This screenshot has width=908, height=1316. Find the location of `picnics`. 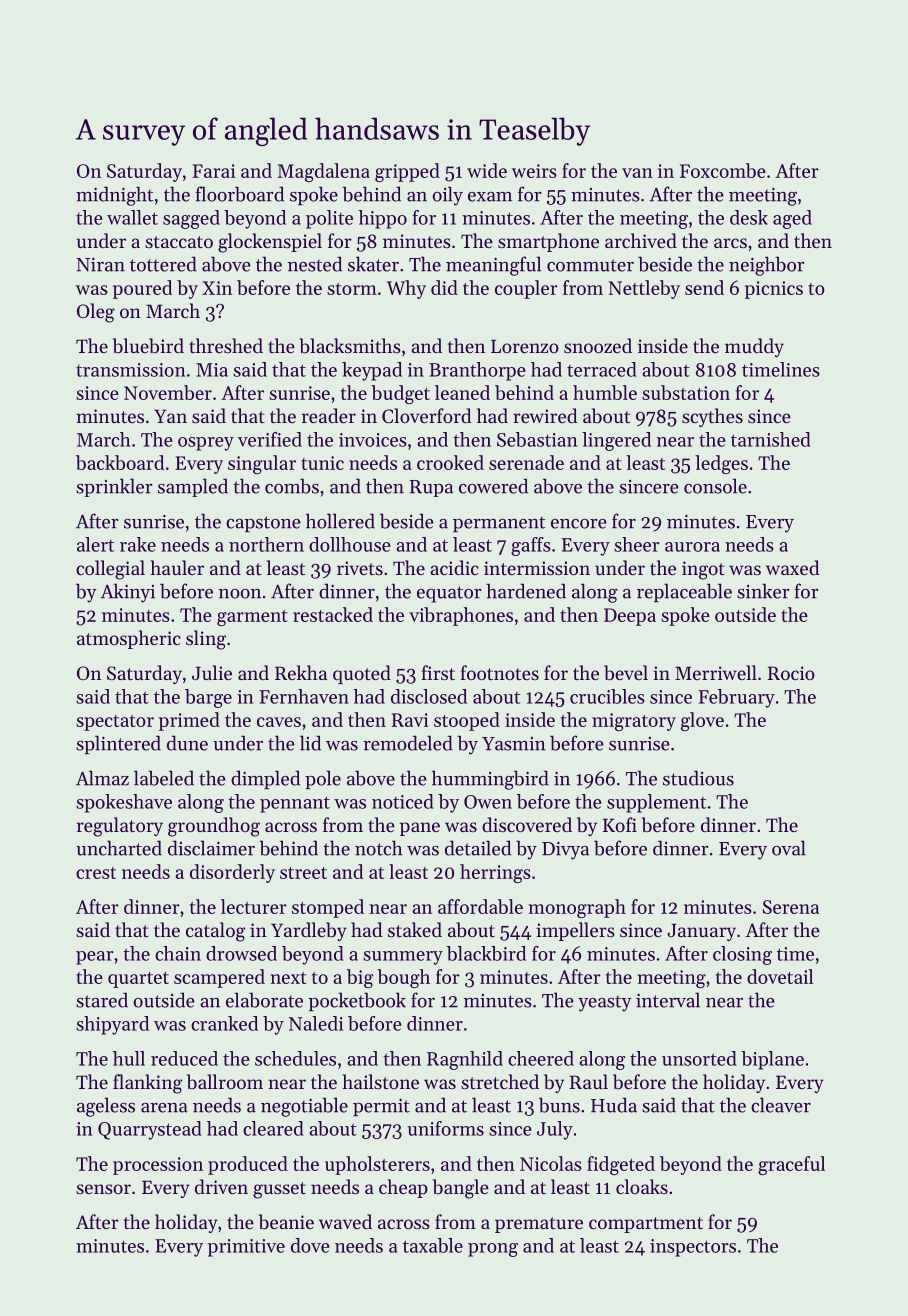

picnics is located at coordinates (774, 290).
